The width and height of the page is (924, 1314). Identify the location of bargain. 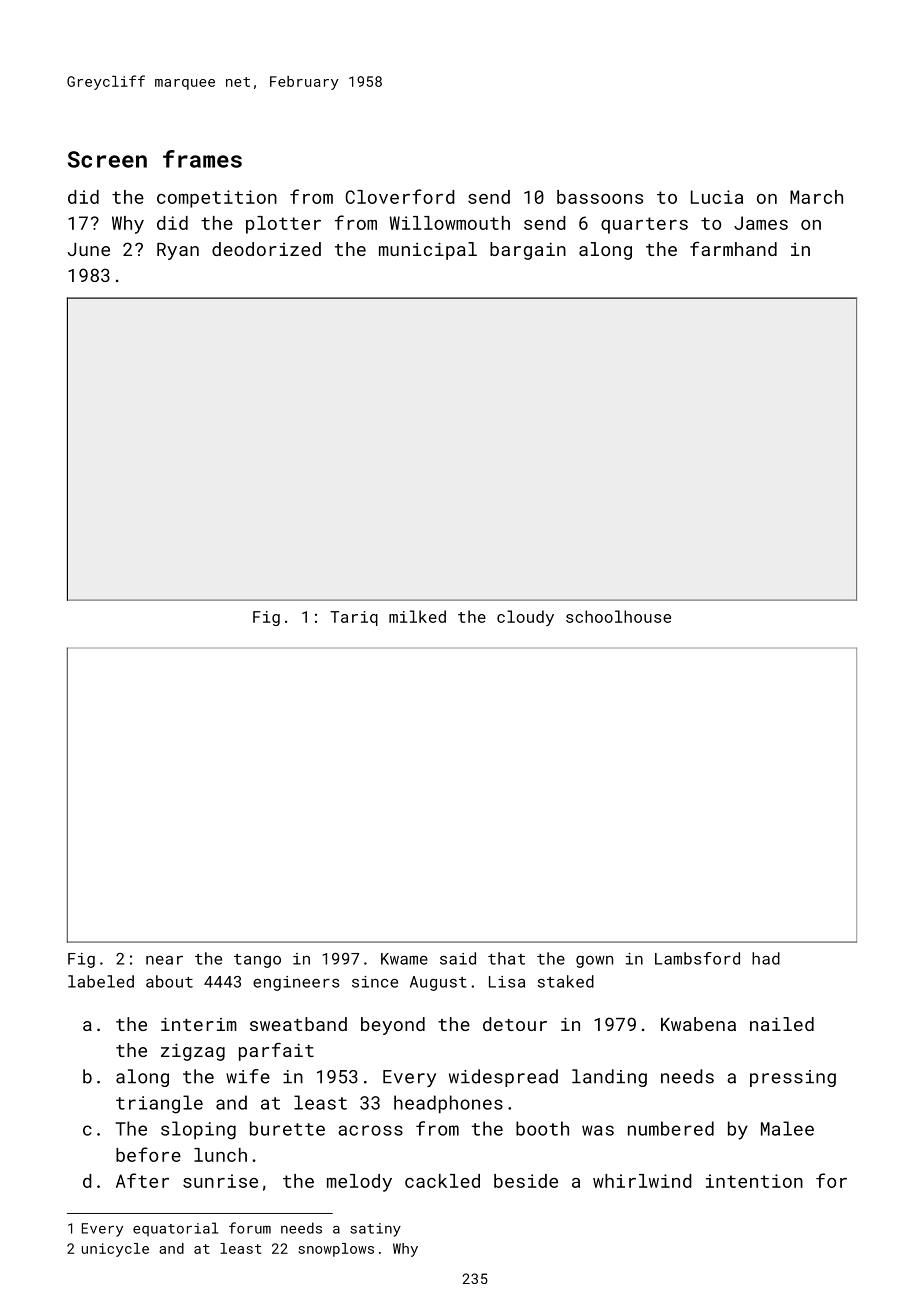
(528, 251).
